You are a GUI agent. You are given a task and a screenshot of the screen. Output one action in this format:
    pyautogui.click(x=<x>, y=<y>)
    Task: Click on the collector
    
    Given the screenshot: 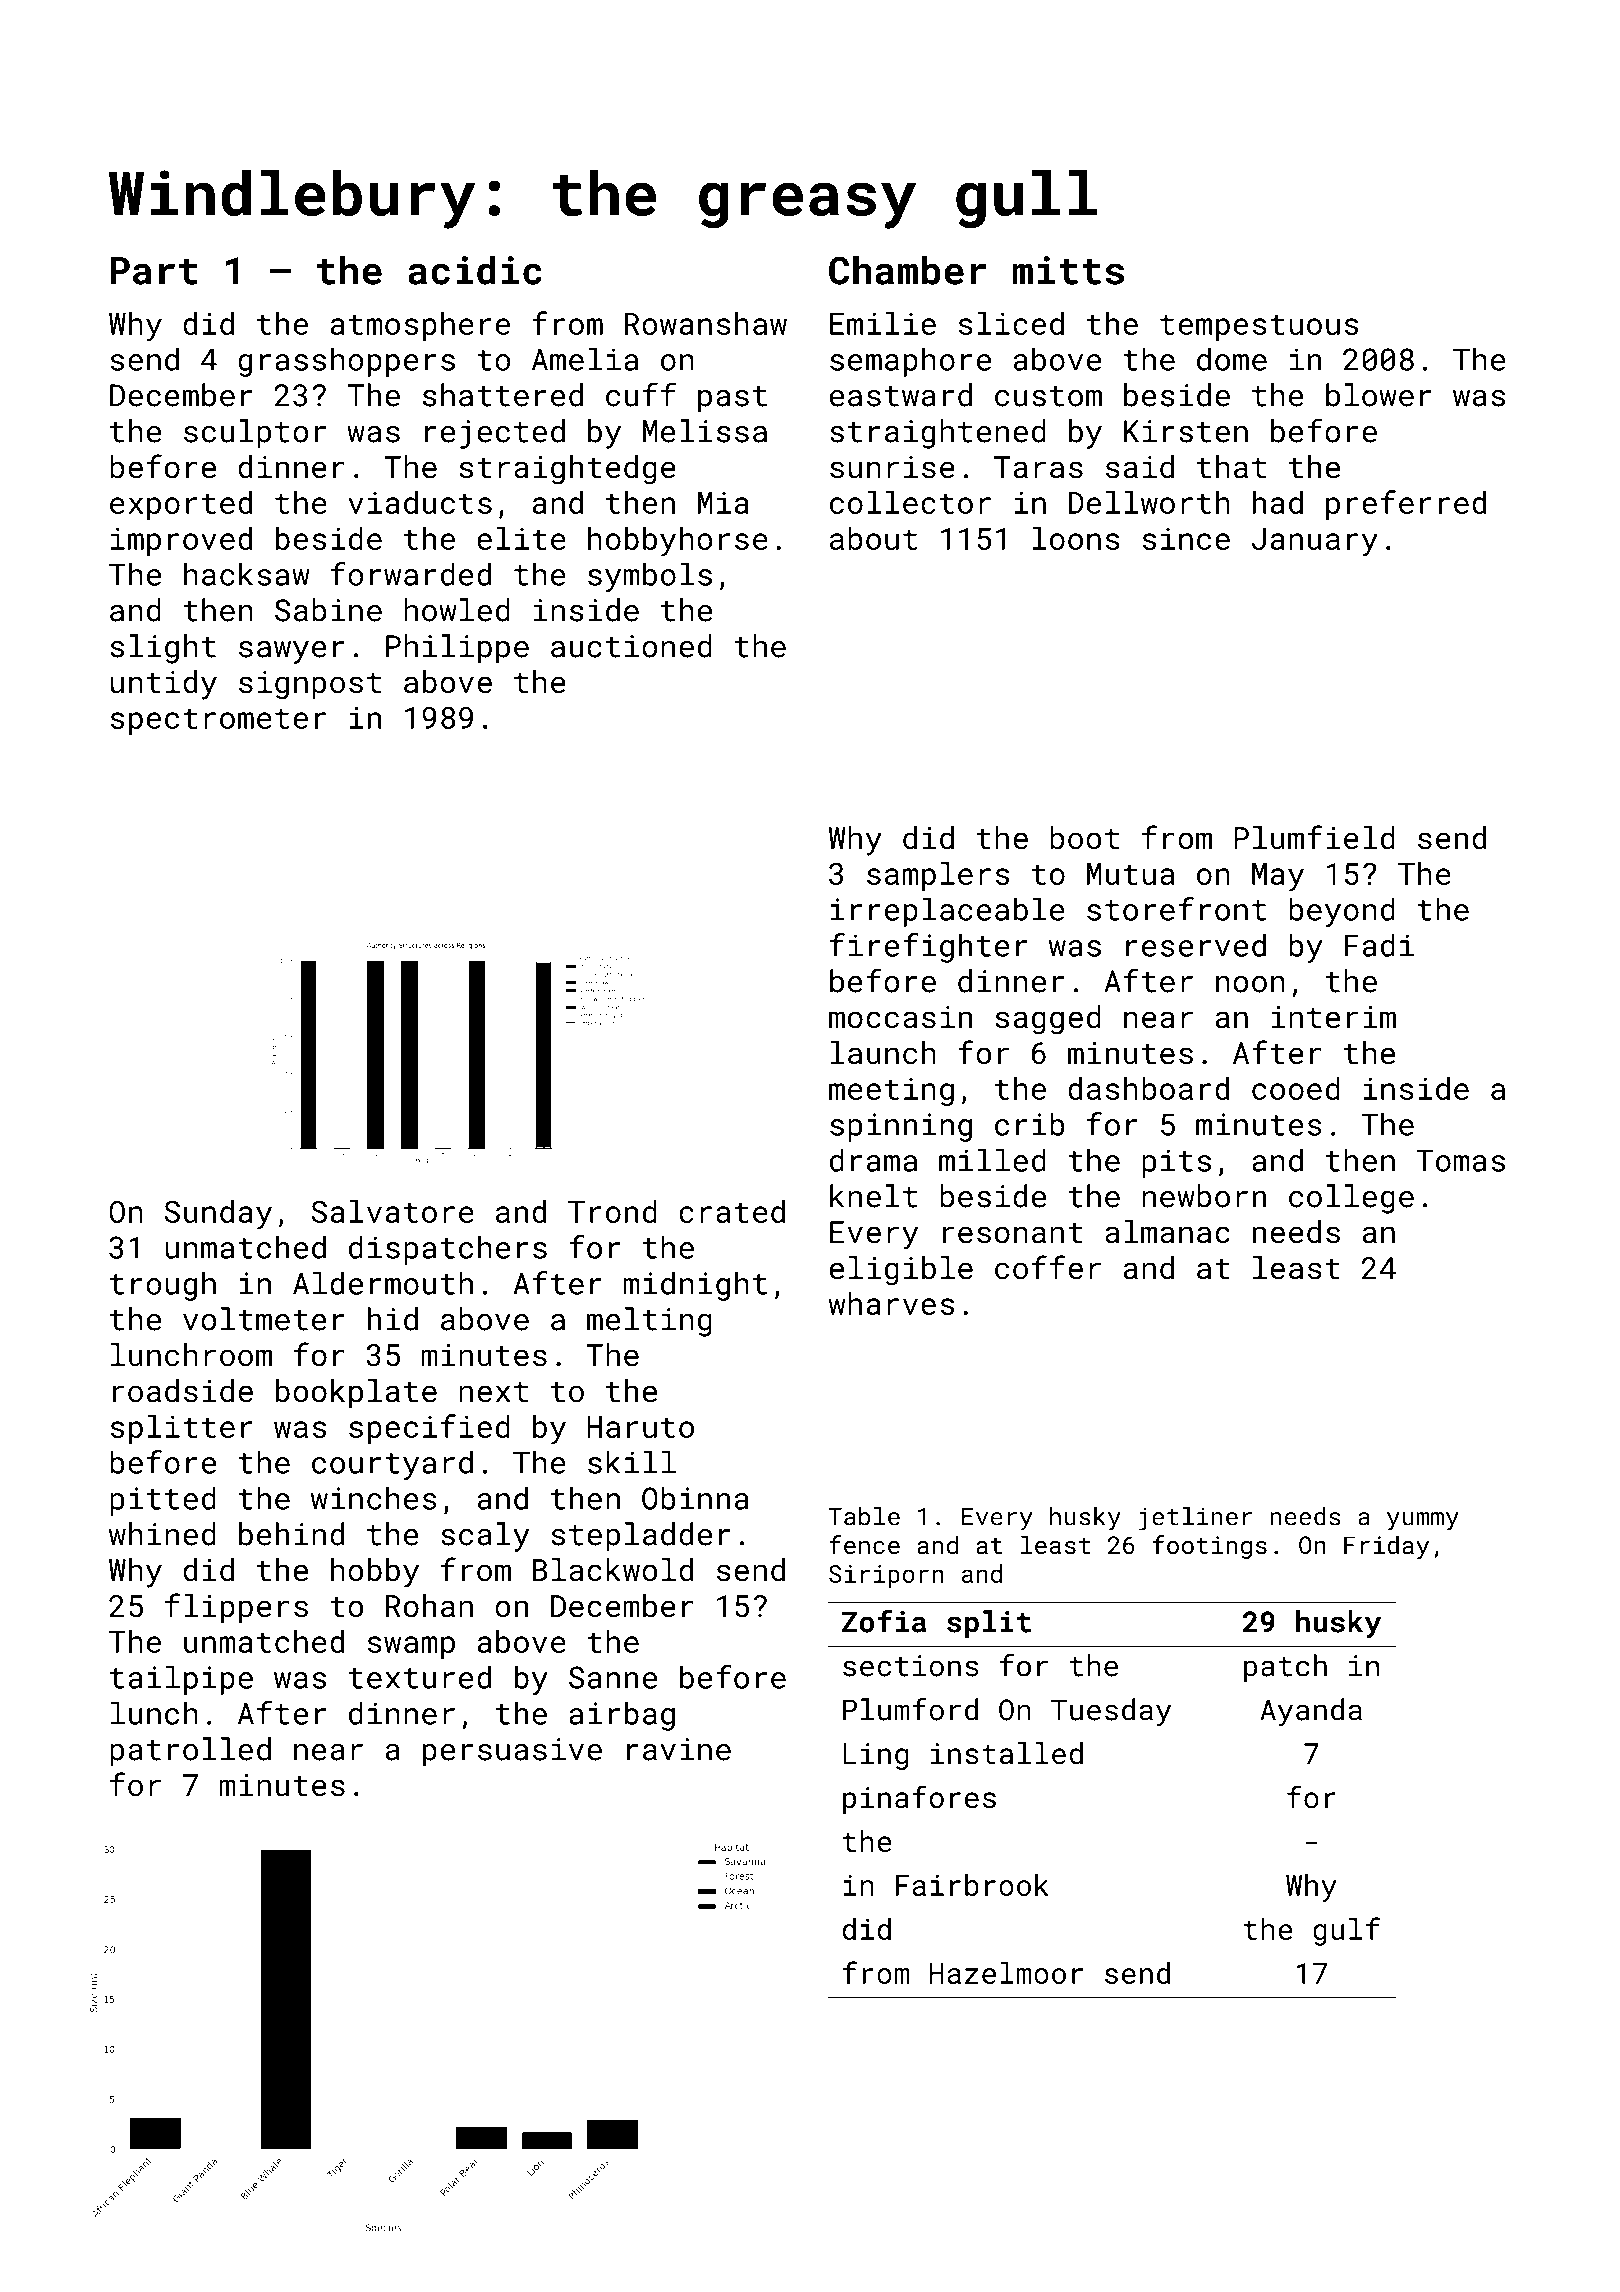 What is the action you would take?
    pyautogui.click(x=910, y=502)
